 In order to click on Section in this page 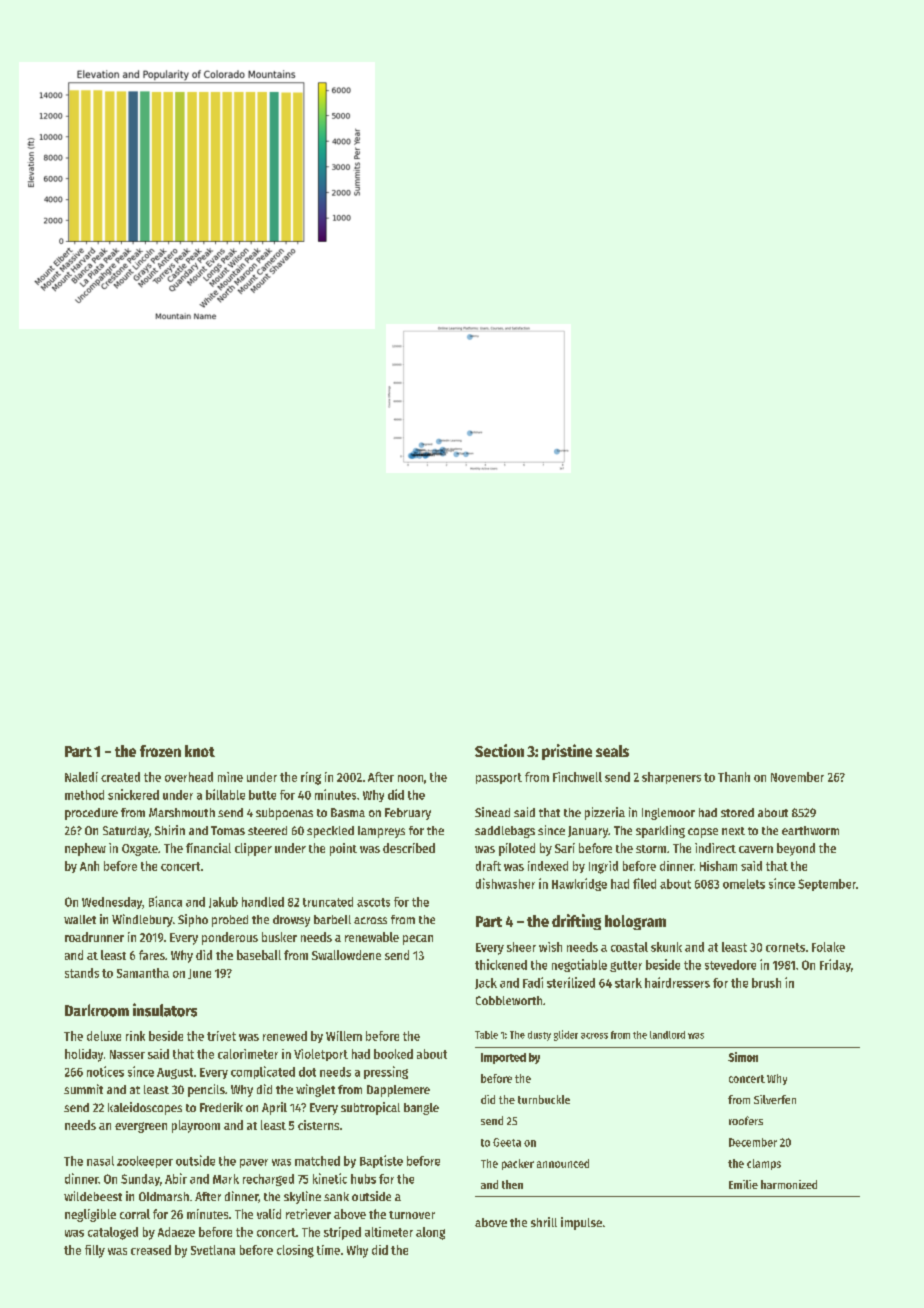, I will do `click(499, 750)`.
